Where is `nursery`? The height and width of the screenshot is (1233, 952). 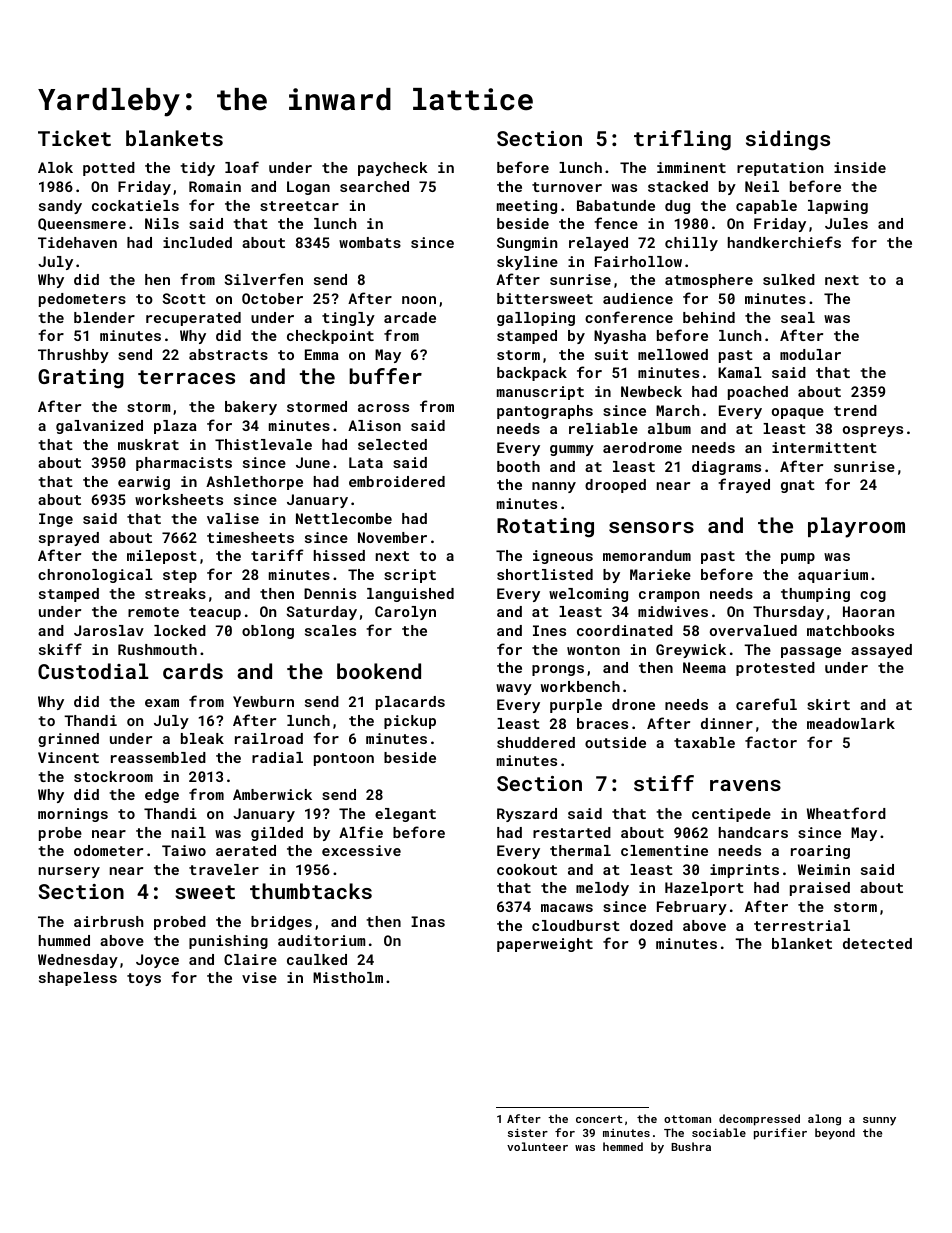 nursery is located at coordinates (69, 872).
